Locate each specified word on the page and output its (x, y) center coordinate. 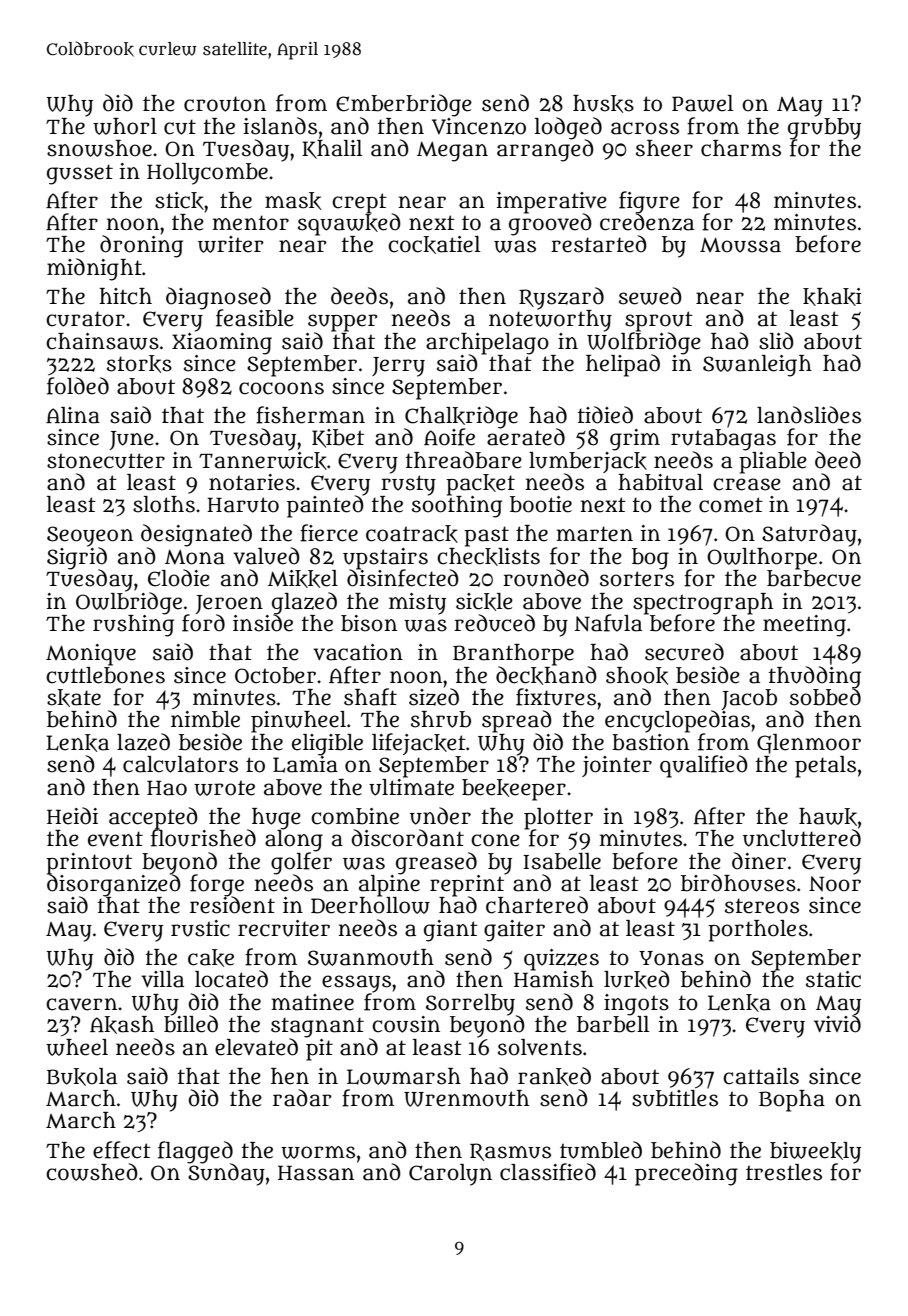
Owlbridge (129, 603)
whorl (125, 126)
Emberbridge (404, 105)
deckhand (546, 675)
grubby (824, 128)
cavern (81, 1004)
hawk (828, 817)
